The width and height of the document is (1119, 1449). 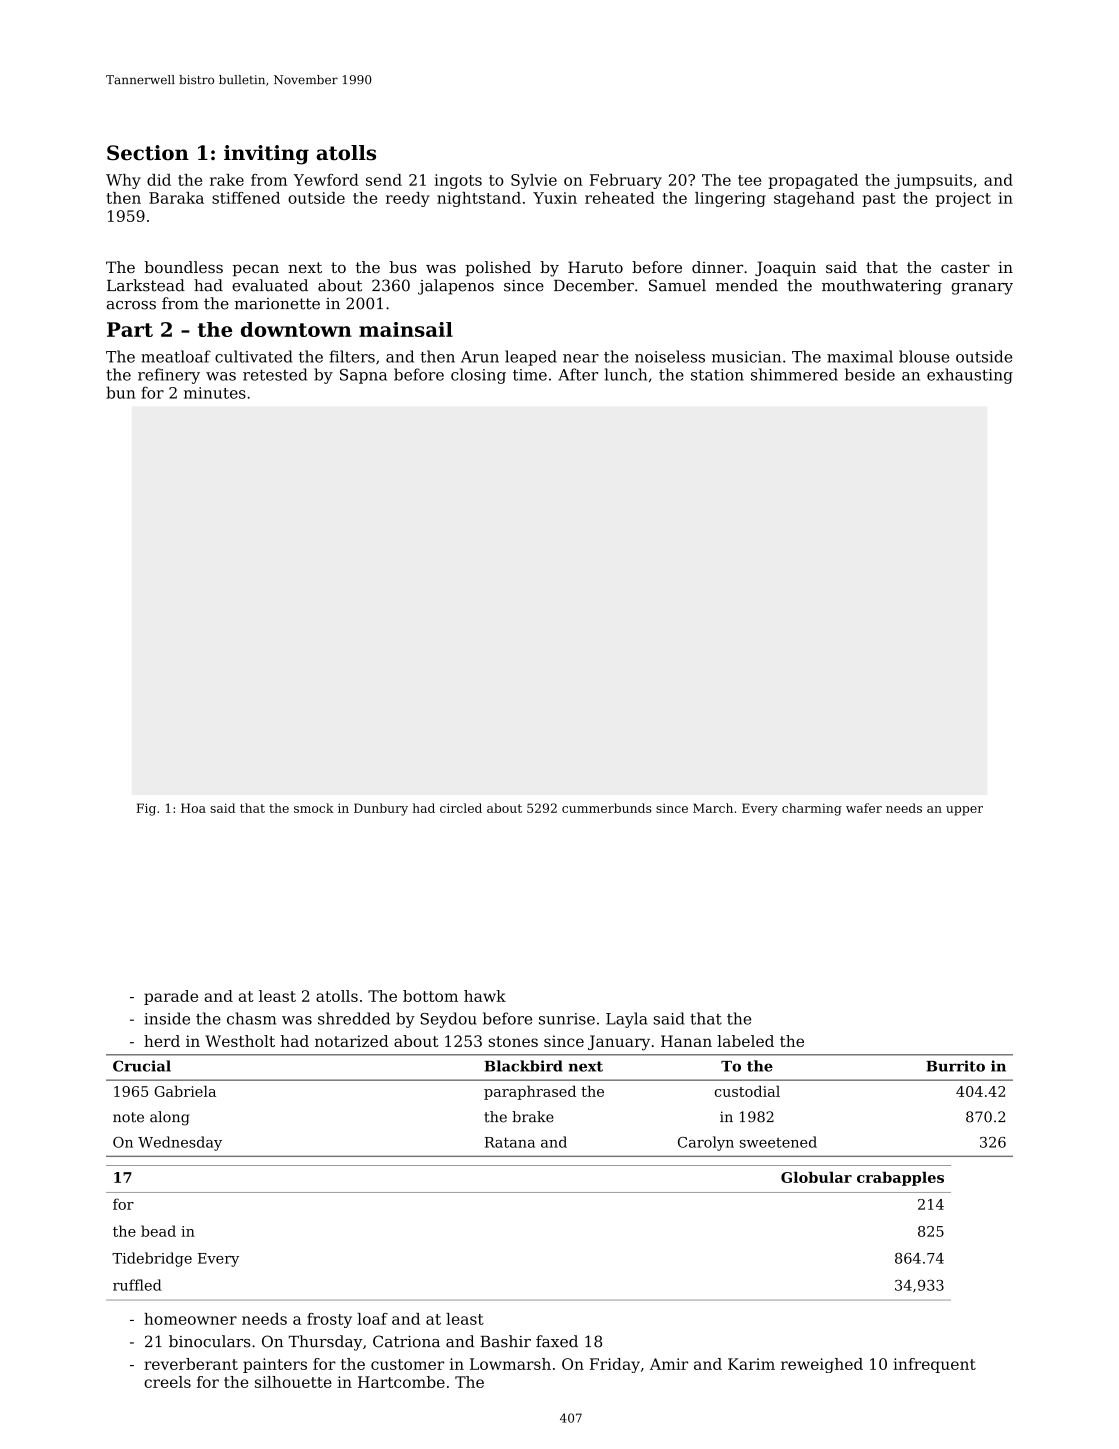 What do you see at coordinates (615, 1365) in the document?
I see `Friday` at bounding box center [615, 1365].
